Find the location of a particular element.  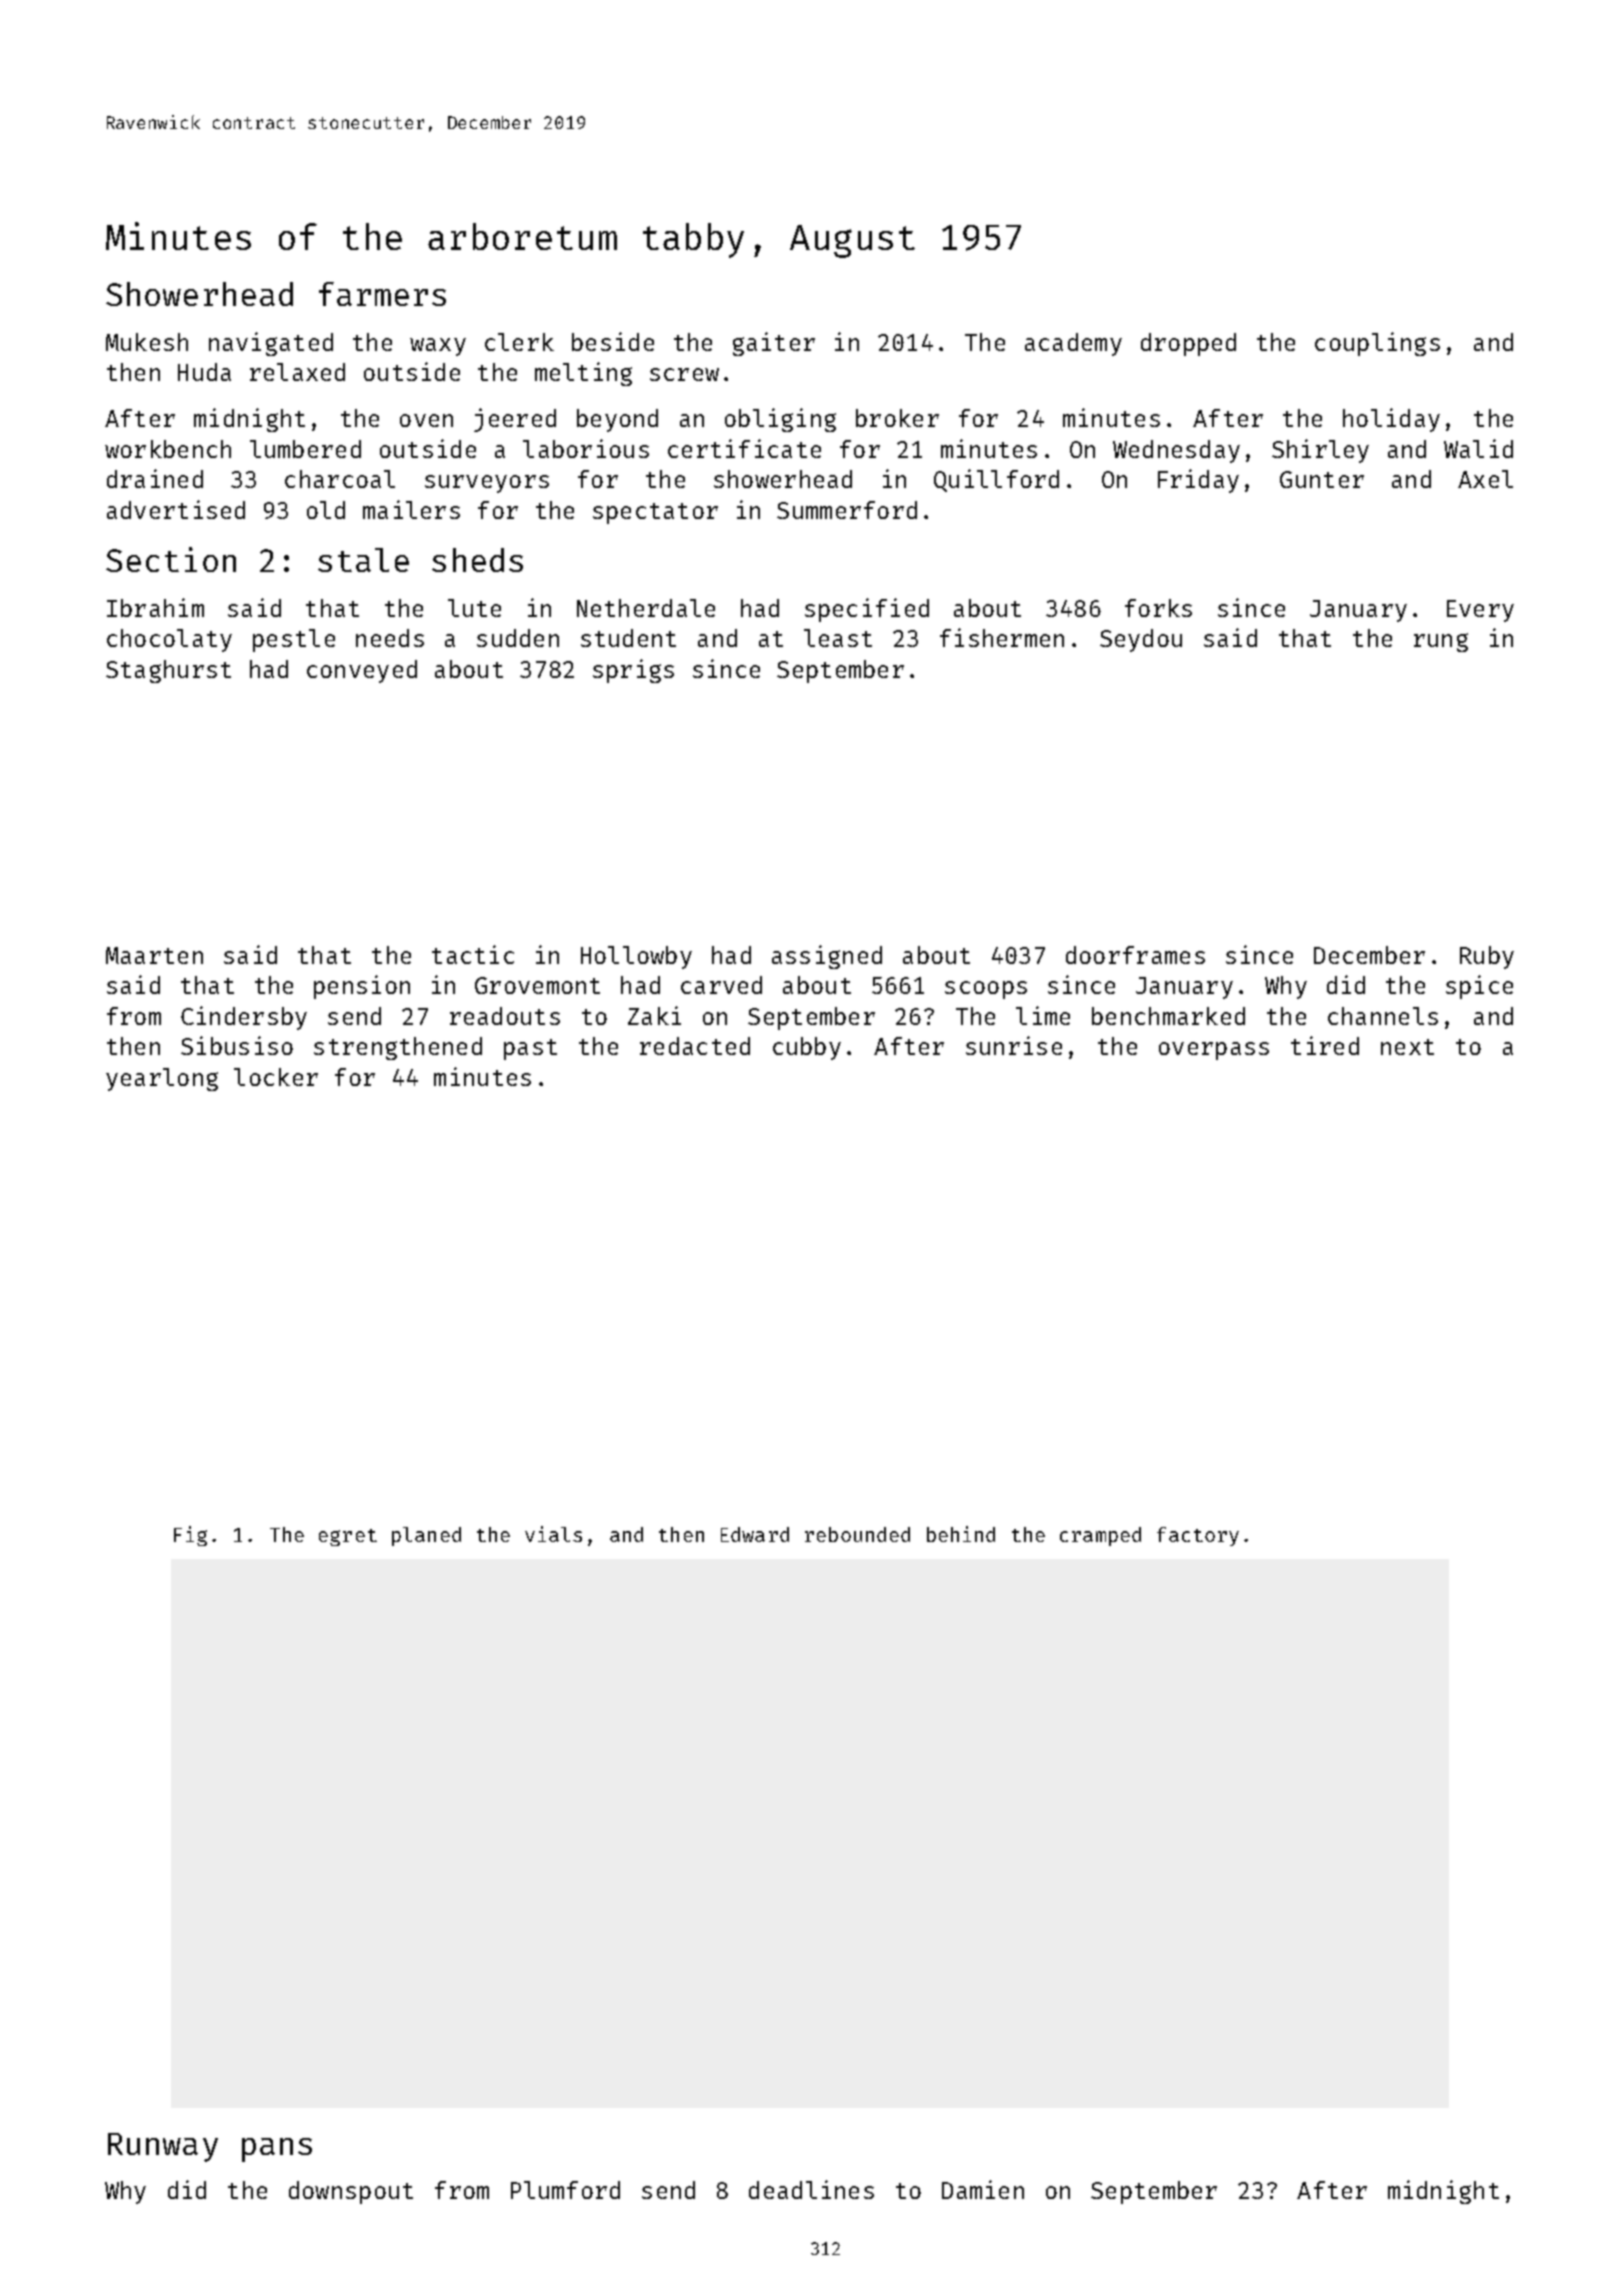

Edward is located at coordinates (755, 1534).
